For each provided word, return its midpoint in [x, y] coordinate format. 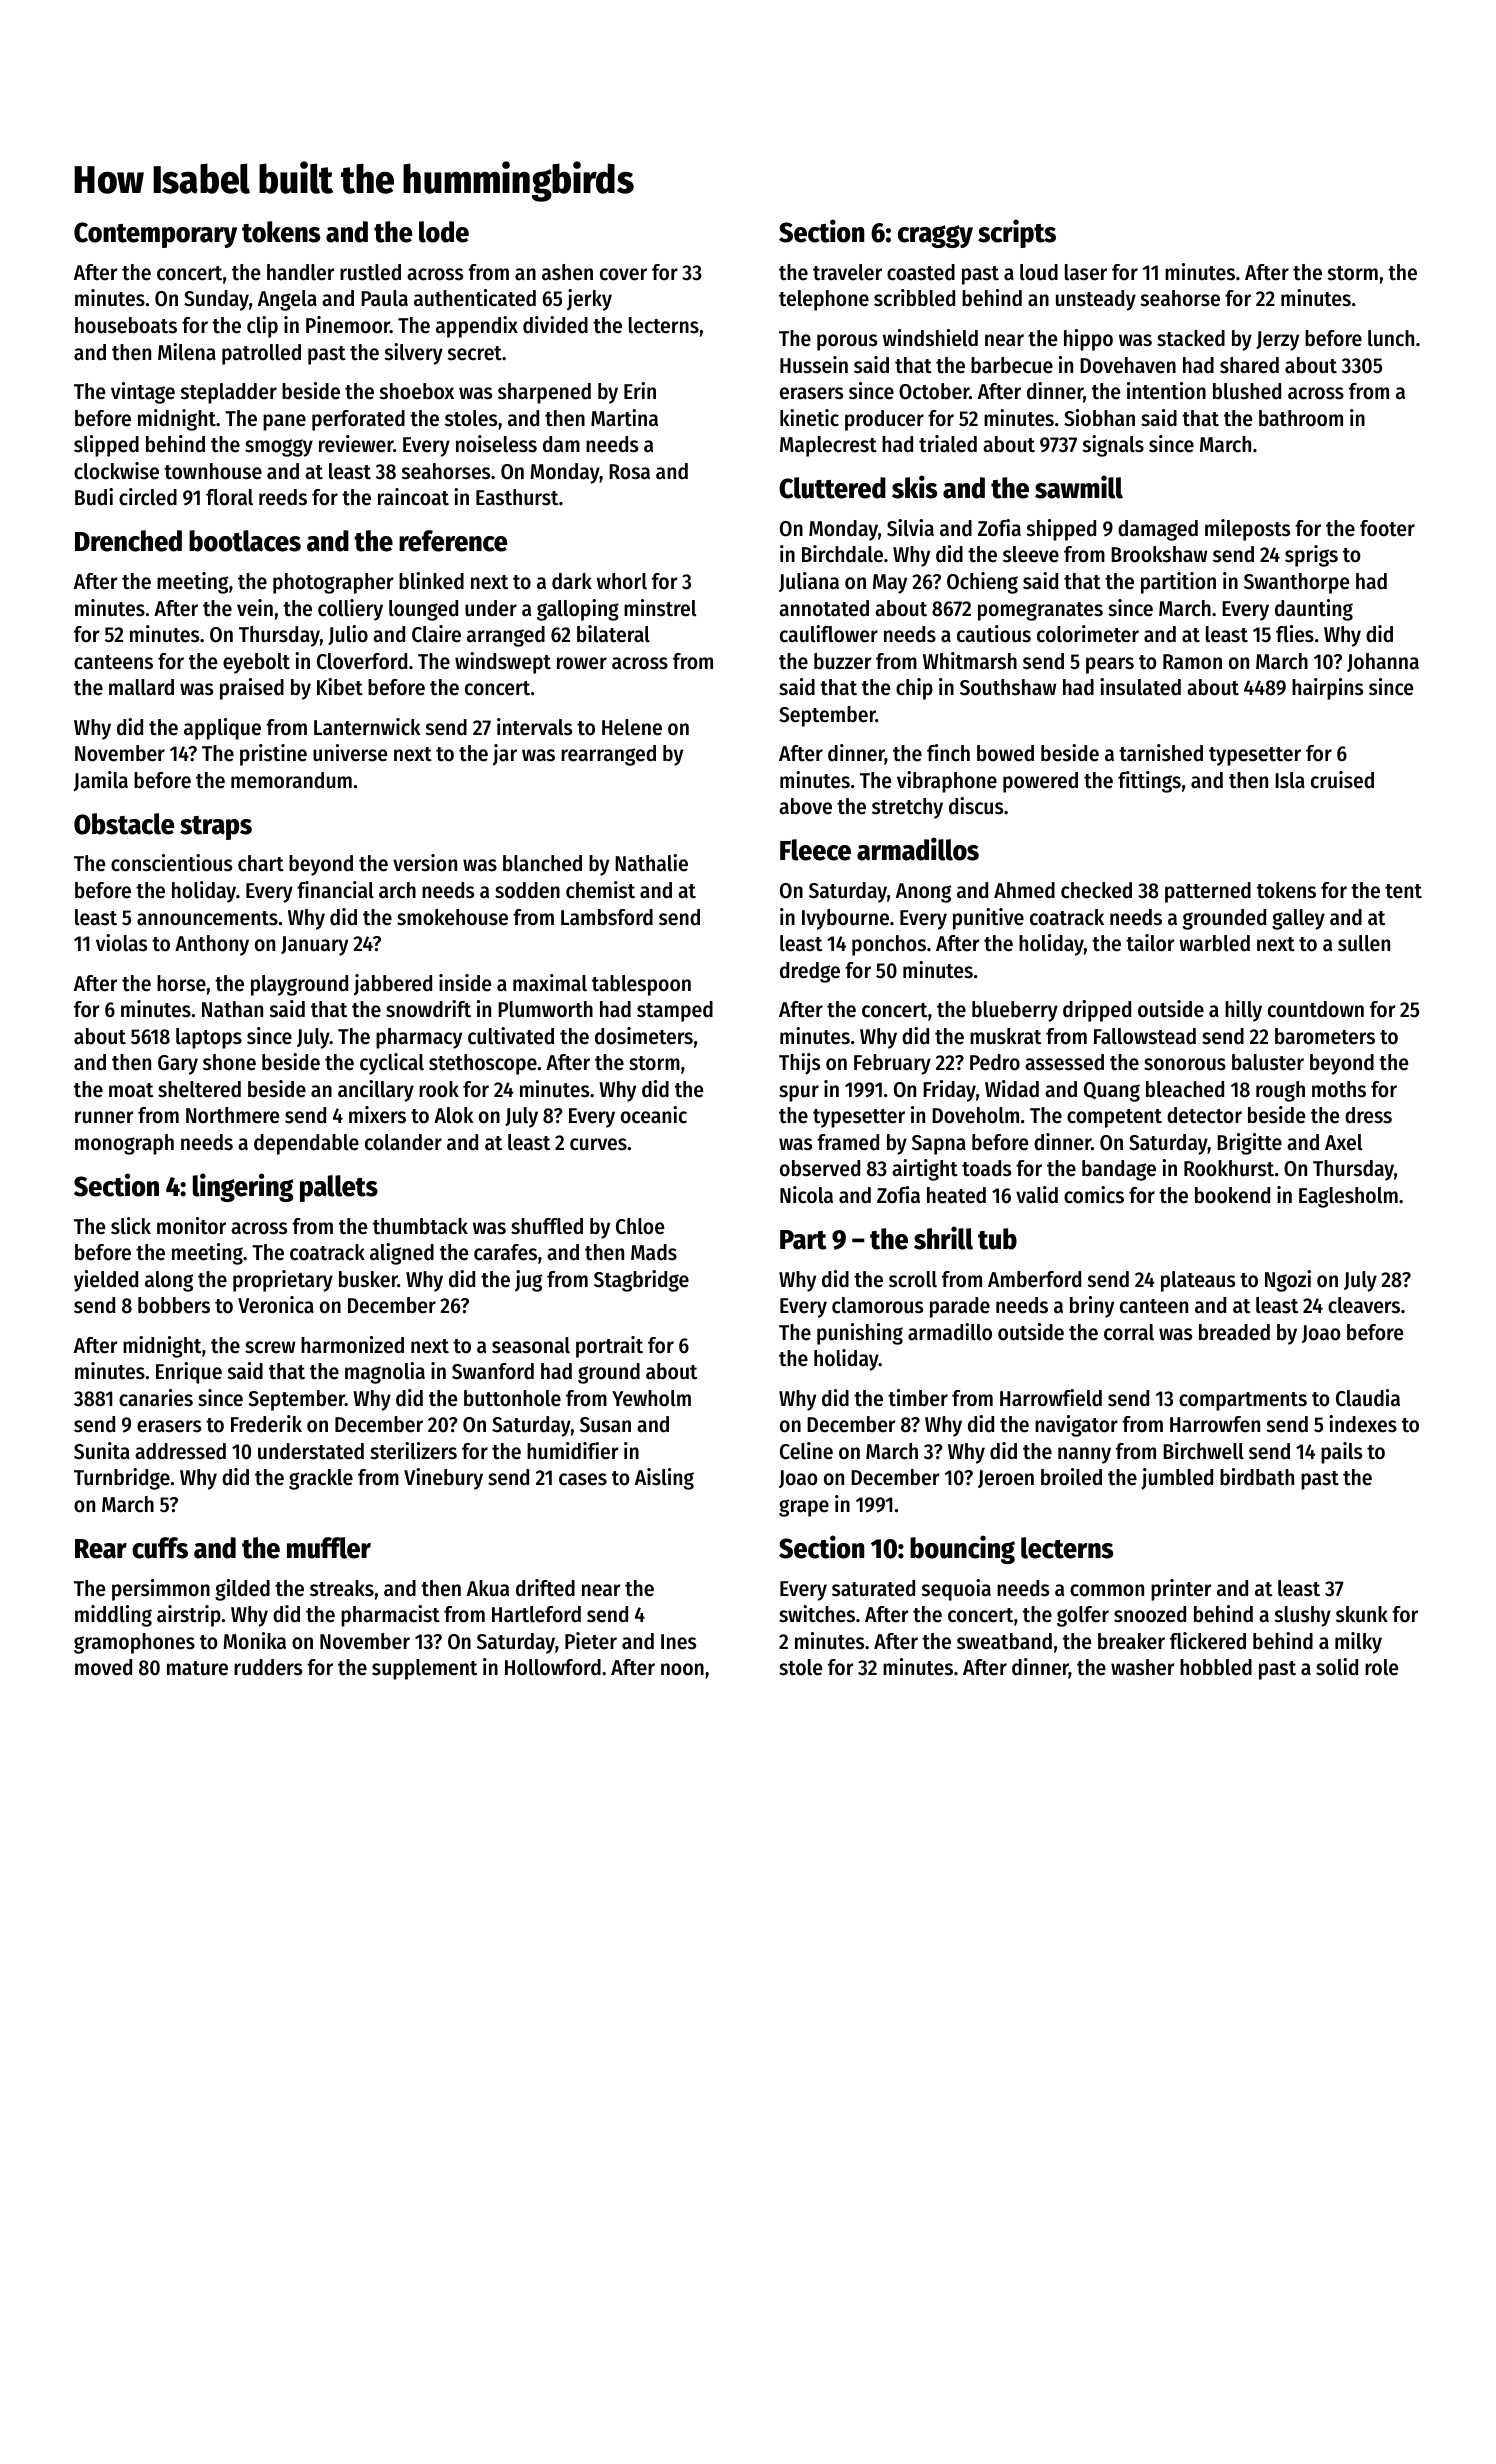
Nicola [806, 1195]
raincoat [413, 497]
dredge [810, 972]
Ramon [1192, 662]
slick [131, 1226]
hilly [1243, 1011]
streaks [342, 1588]
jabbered [393, 985]
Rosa [629, 472]
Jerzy [1277, 341]
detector [1204, 1115]
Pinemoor [348, 325]
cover [623, 274]
